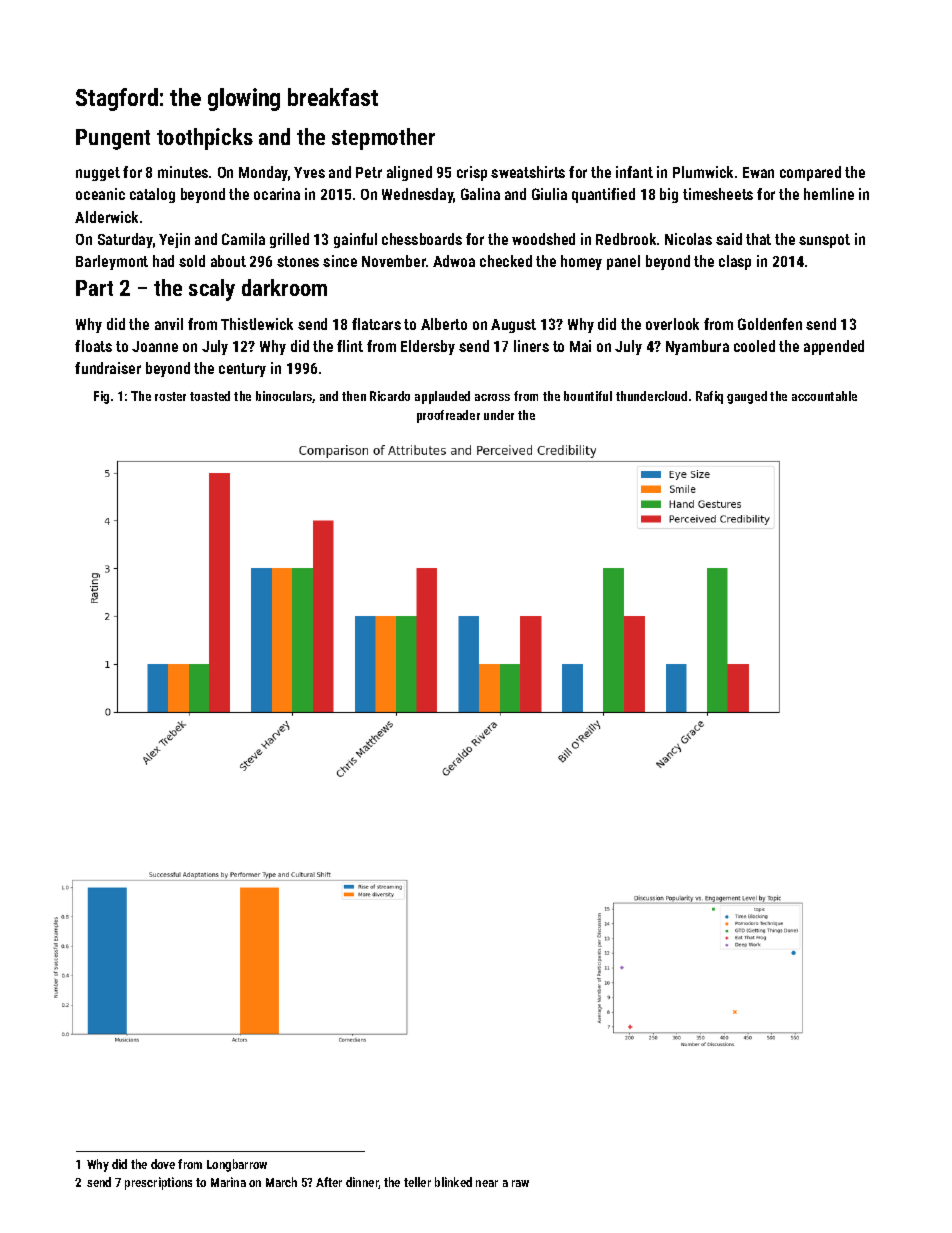  I want to click on gauged, so click(747, 397).
